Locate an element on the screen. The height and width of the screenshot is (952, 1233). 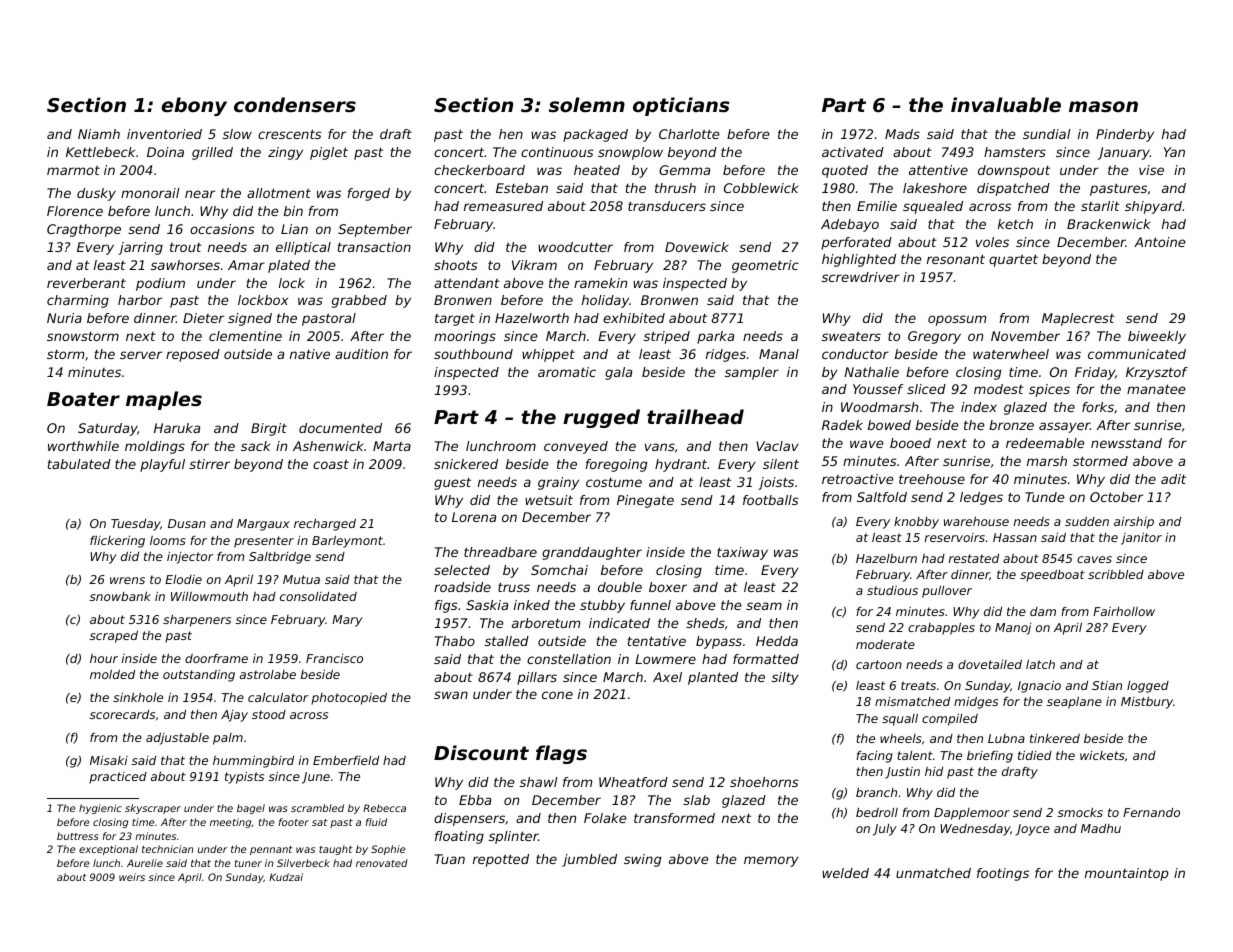
mountaintop is located at coordinates (1127, 874).
